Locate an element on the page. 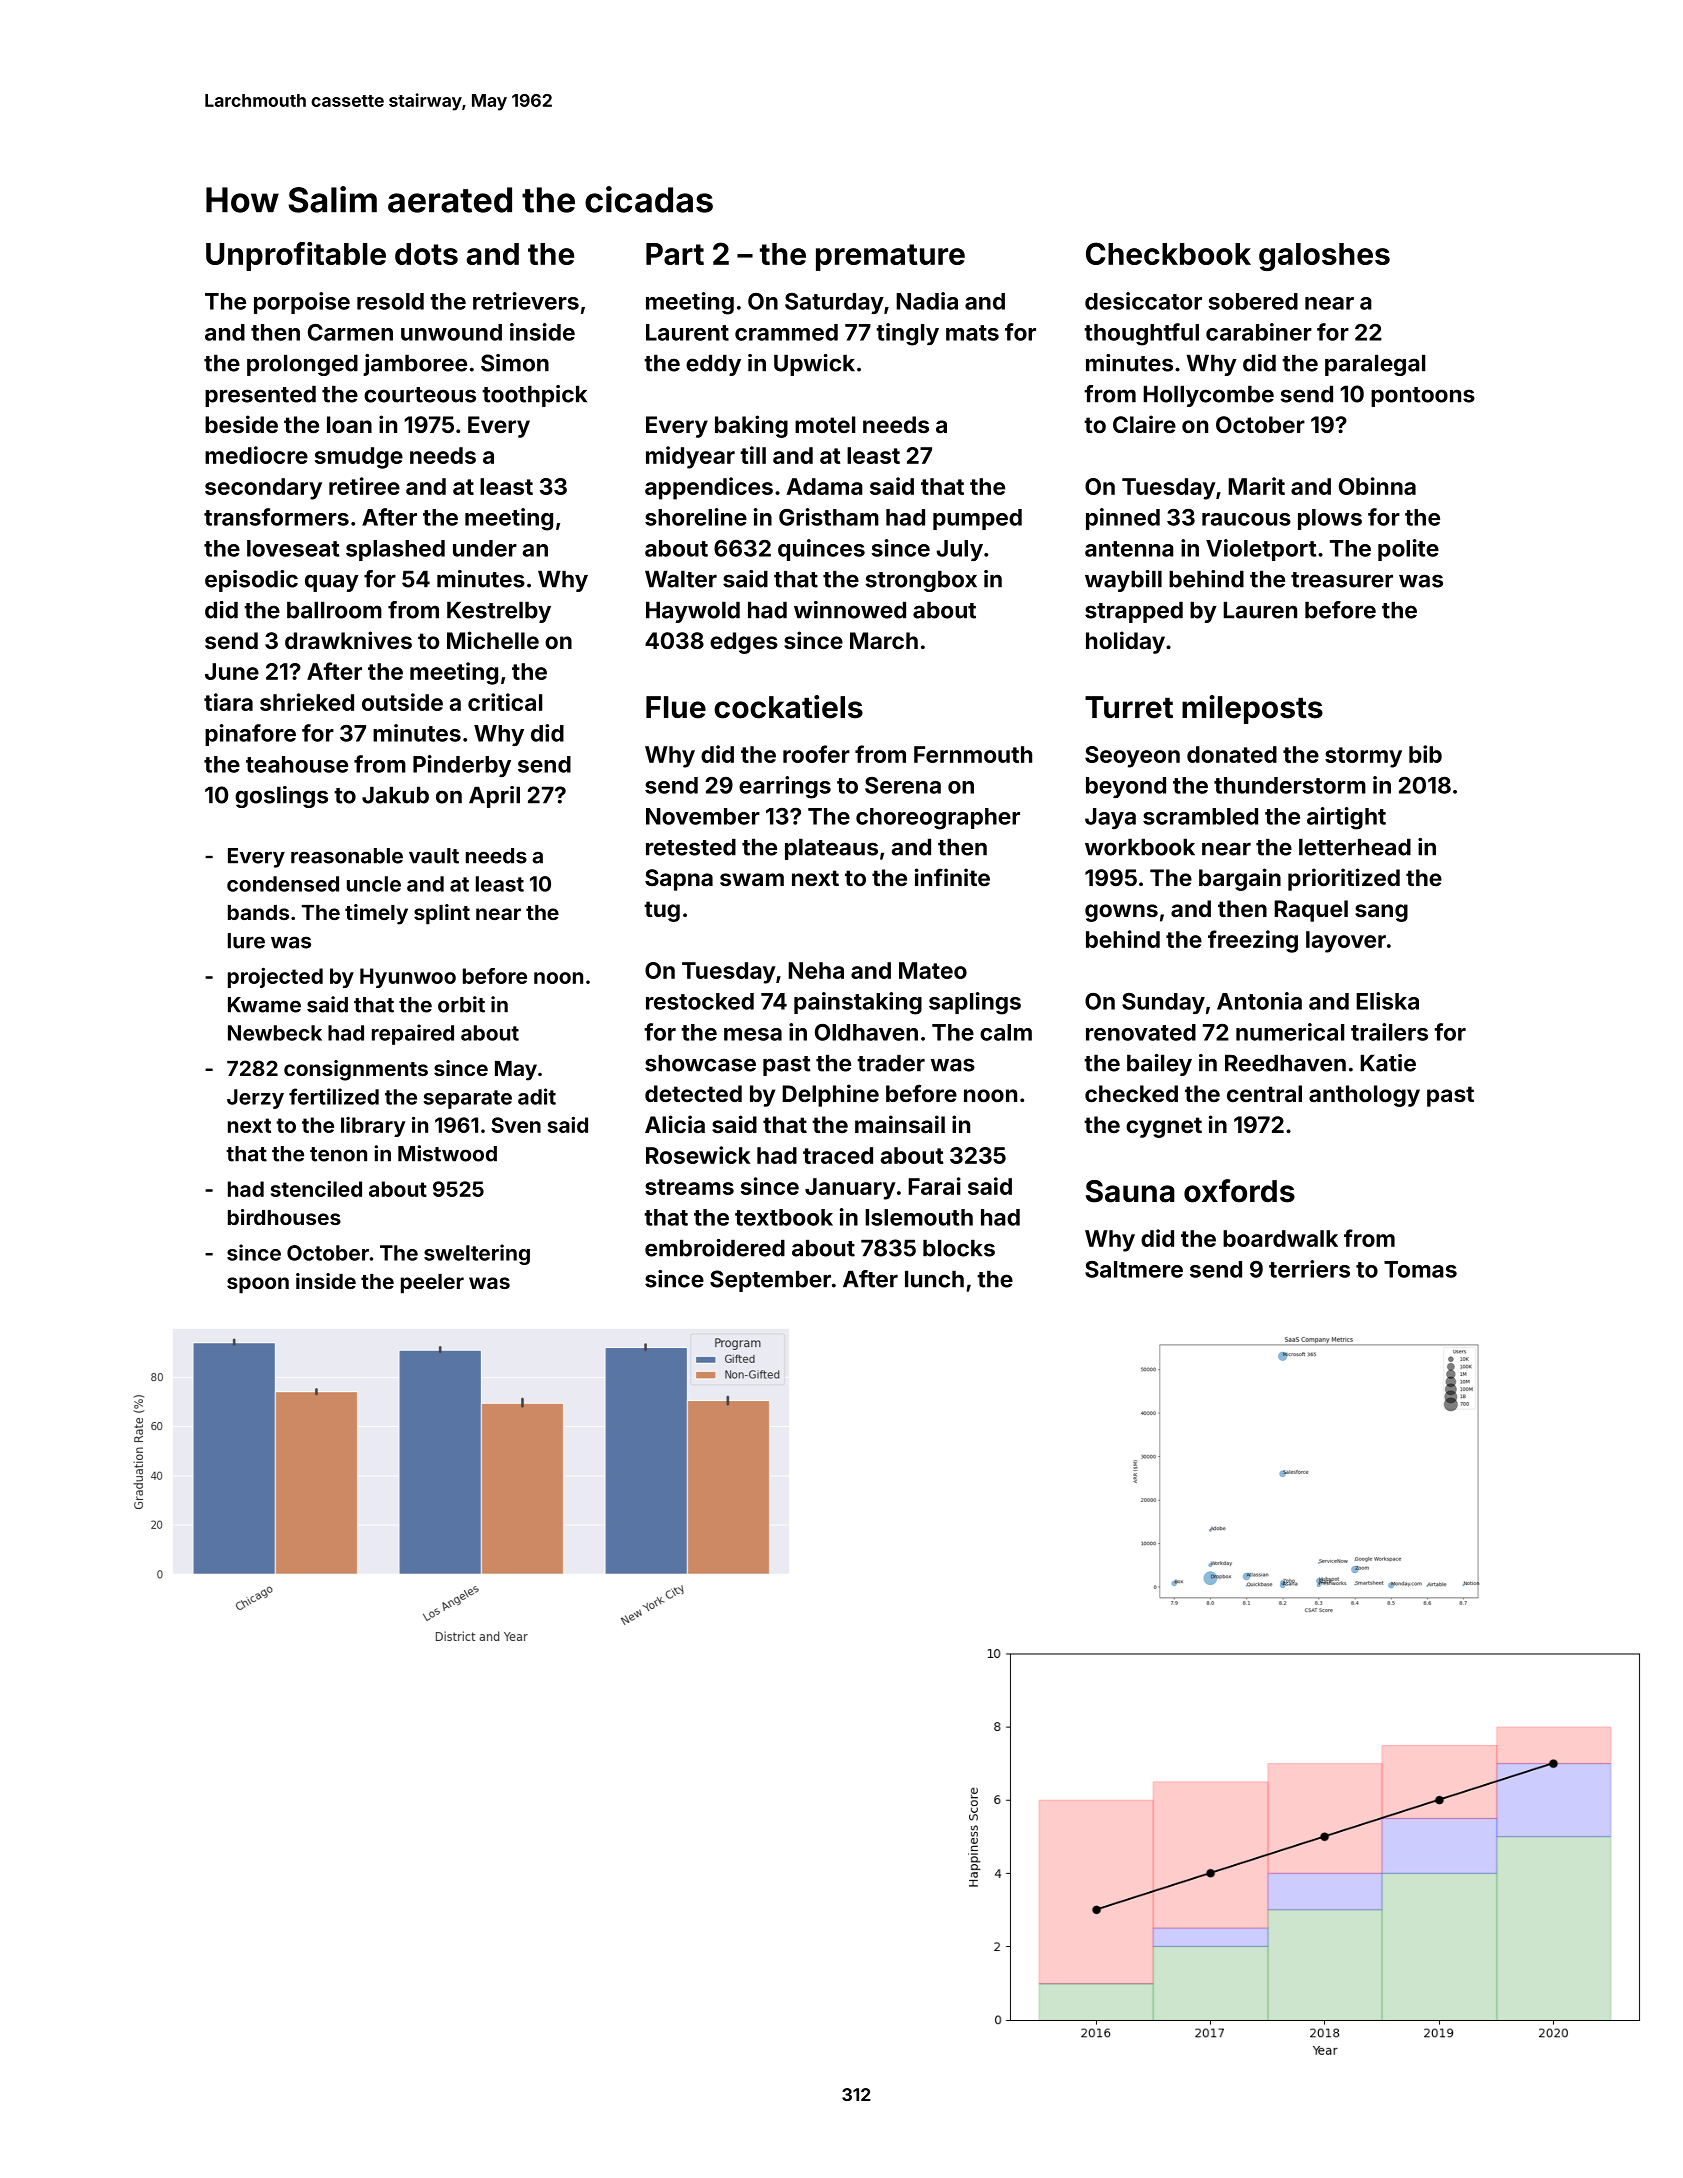  mats is located at coordinates (972, 333).
